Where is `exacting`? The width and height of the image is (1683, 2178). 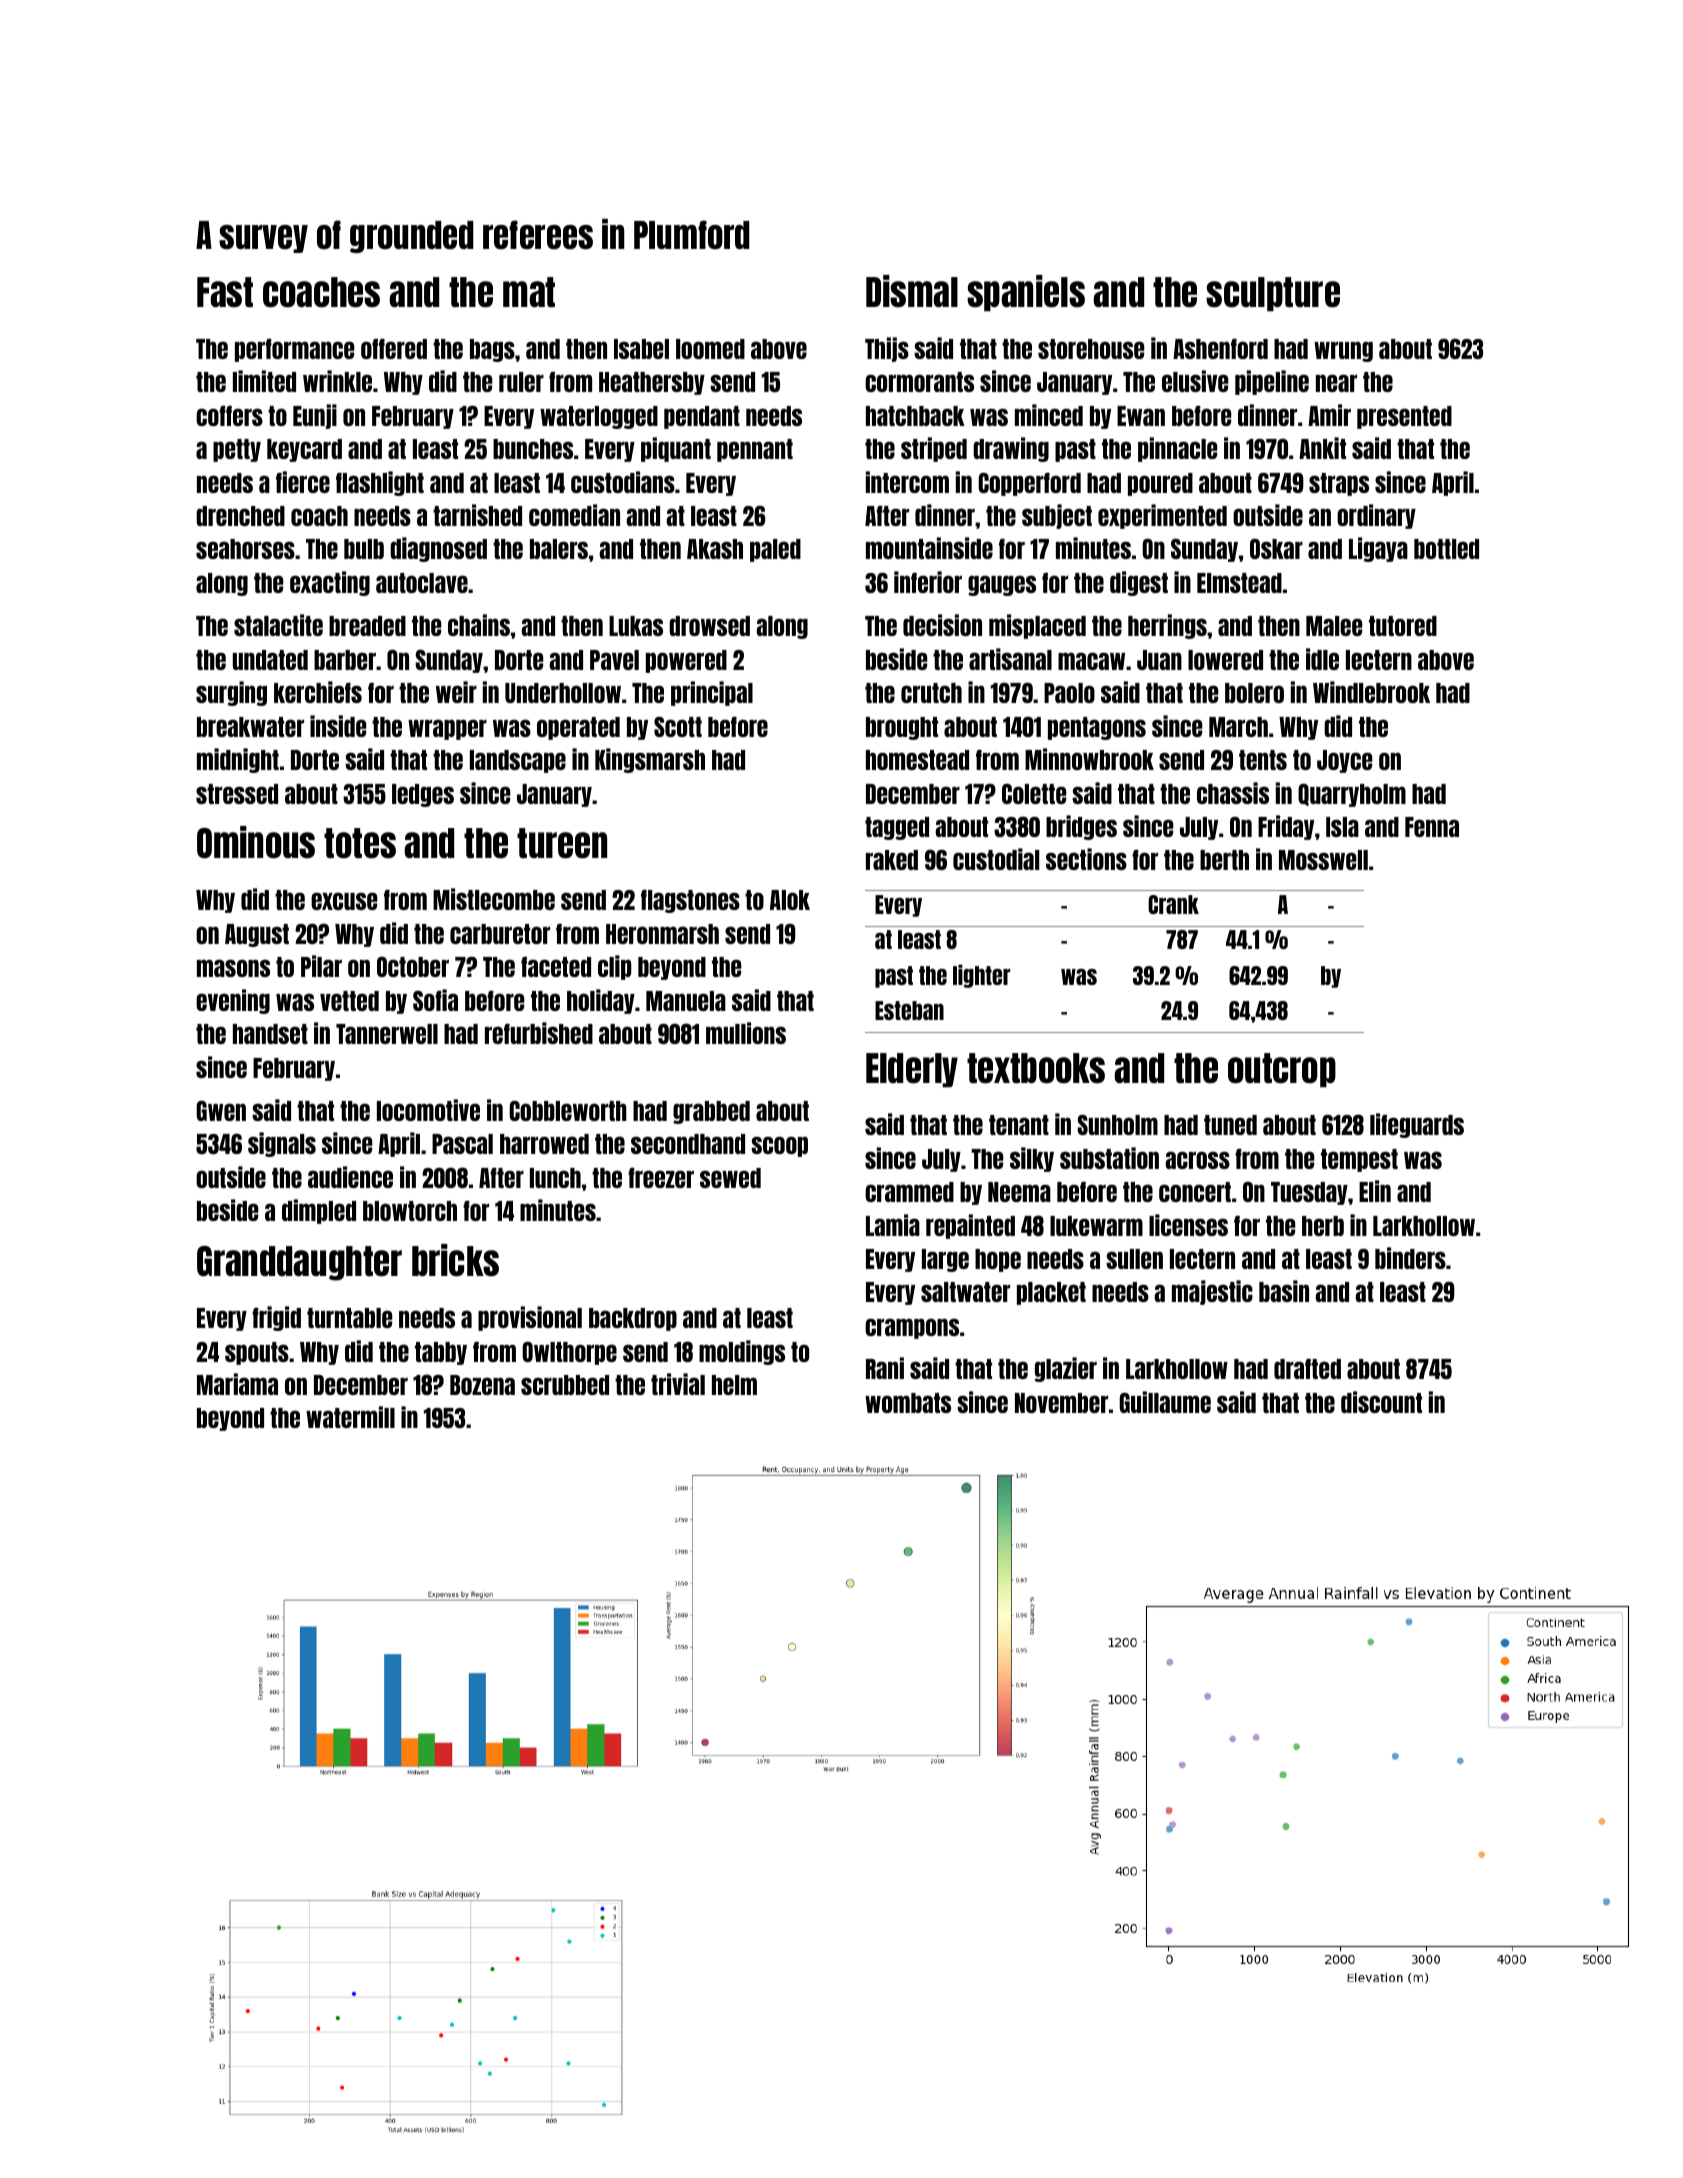
exacting is located at coordinates (330, 583).
